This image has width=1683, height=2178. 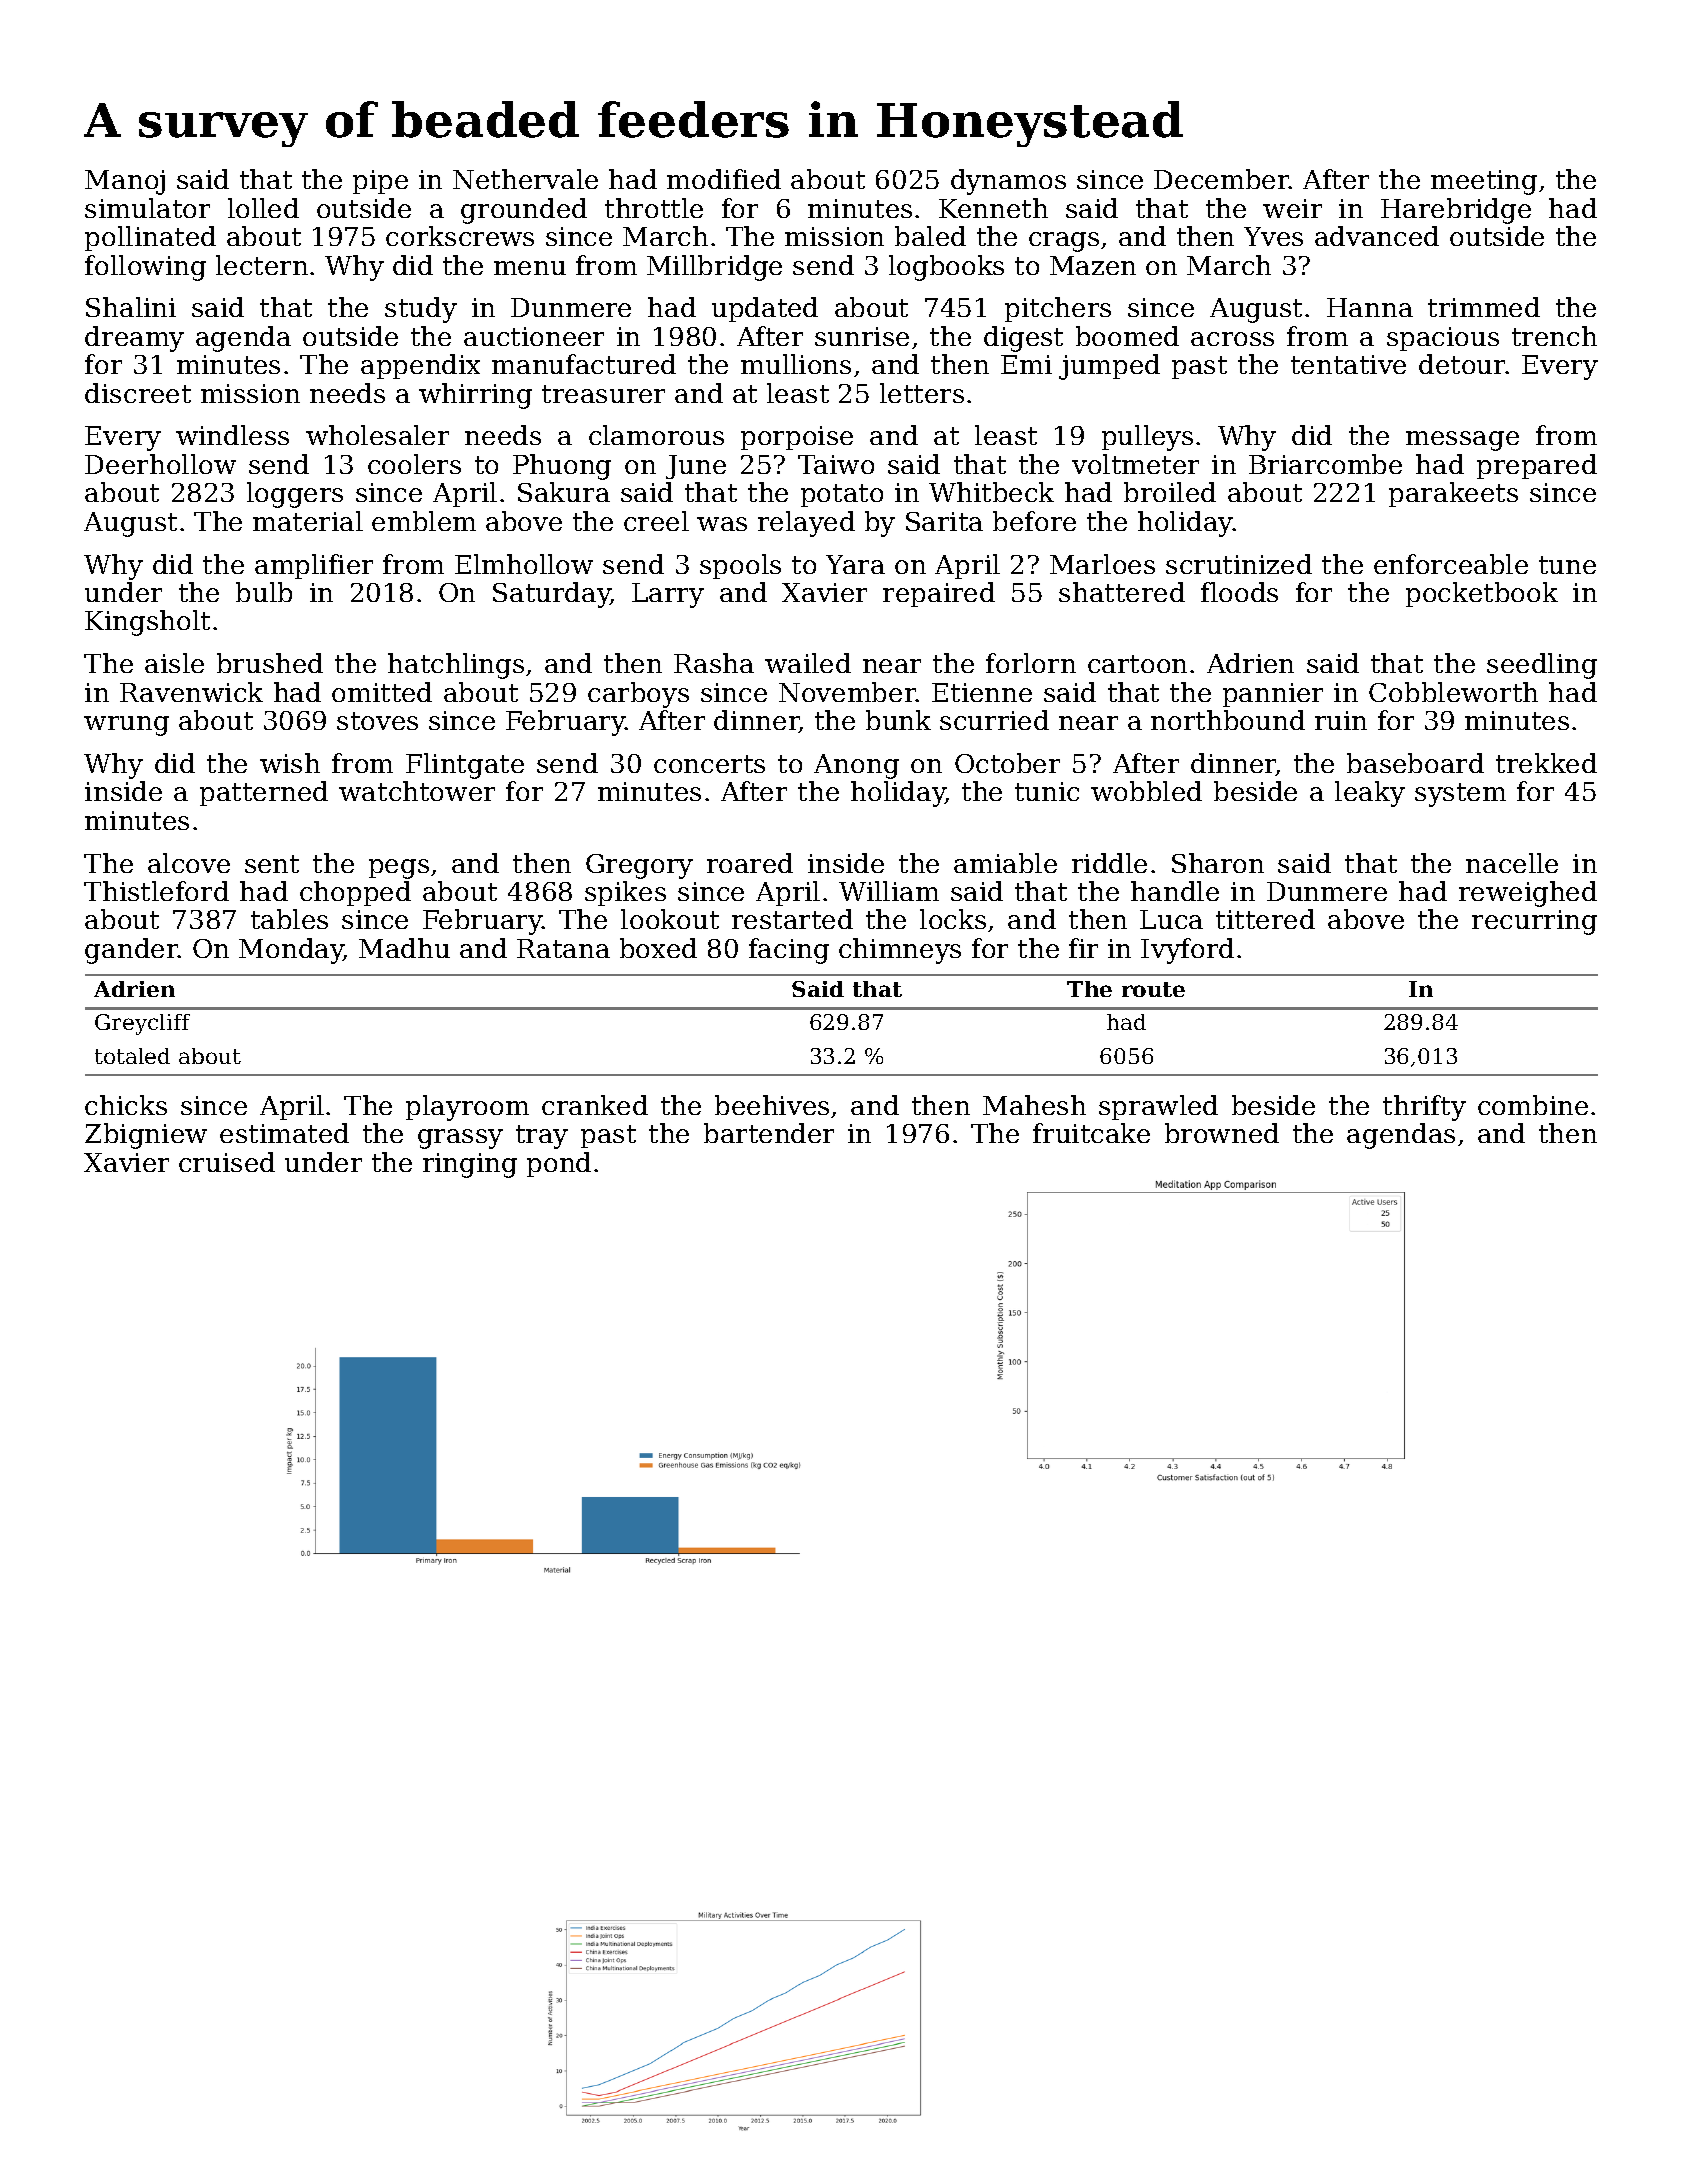 I want to click on bartender, so click(x=769, y=1133).
